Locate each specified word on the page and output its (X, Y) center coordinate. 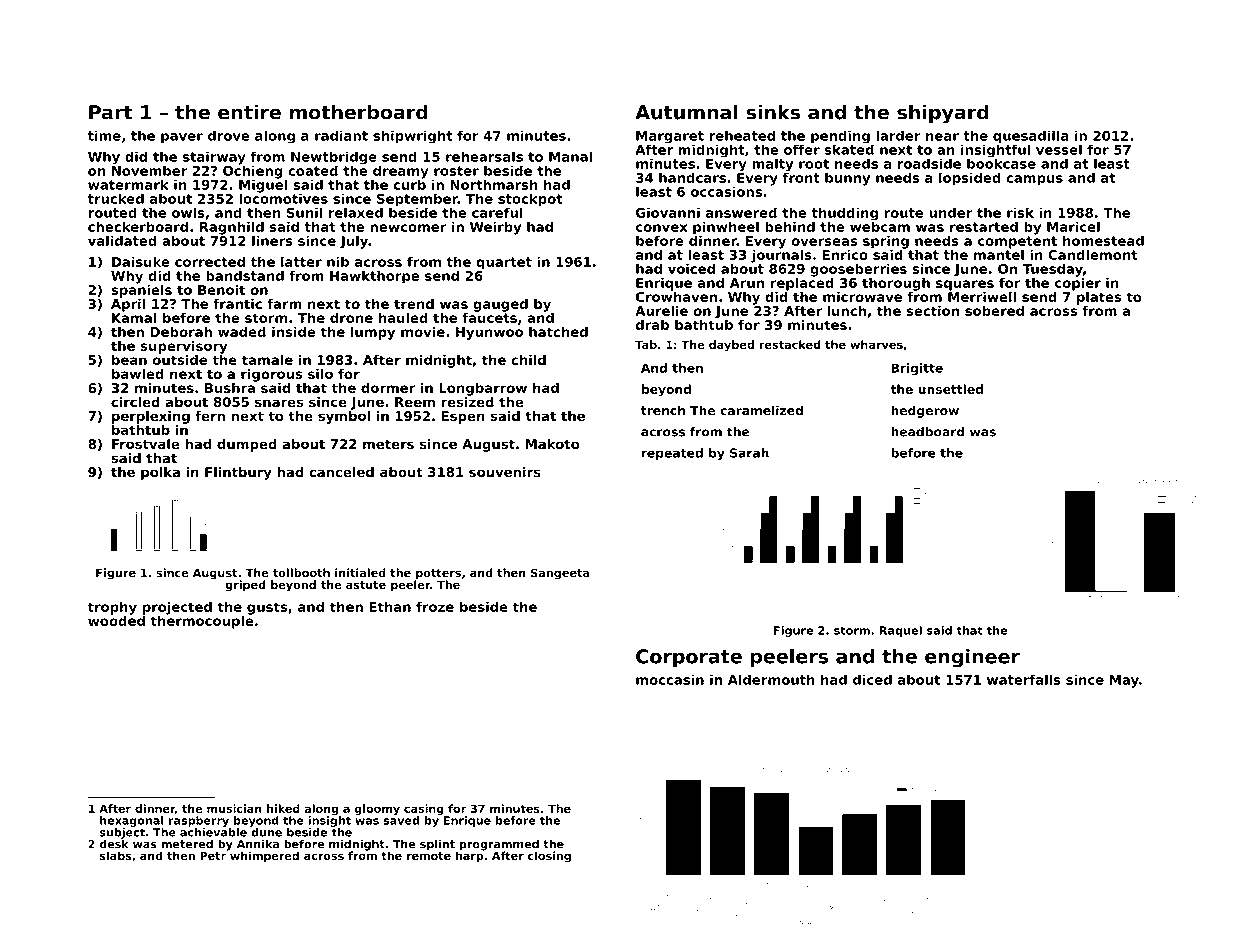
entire (249, 112)
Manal (570, 156)
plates (1099, 298)
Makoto (552, 444)
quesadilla (1031, 137)
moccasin (670, 679)
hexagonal (132, 821)
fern (210, 416)
